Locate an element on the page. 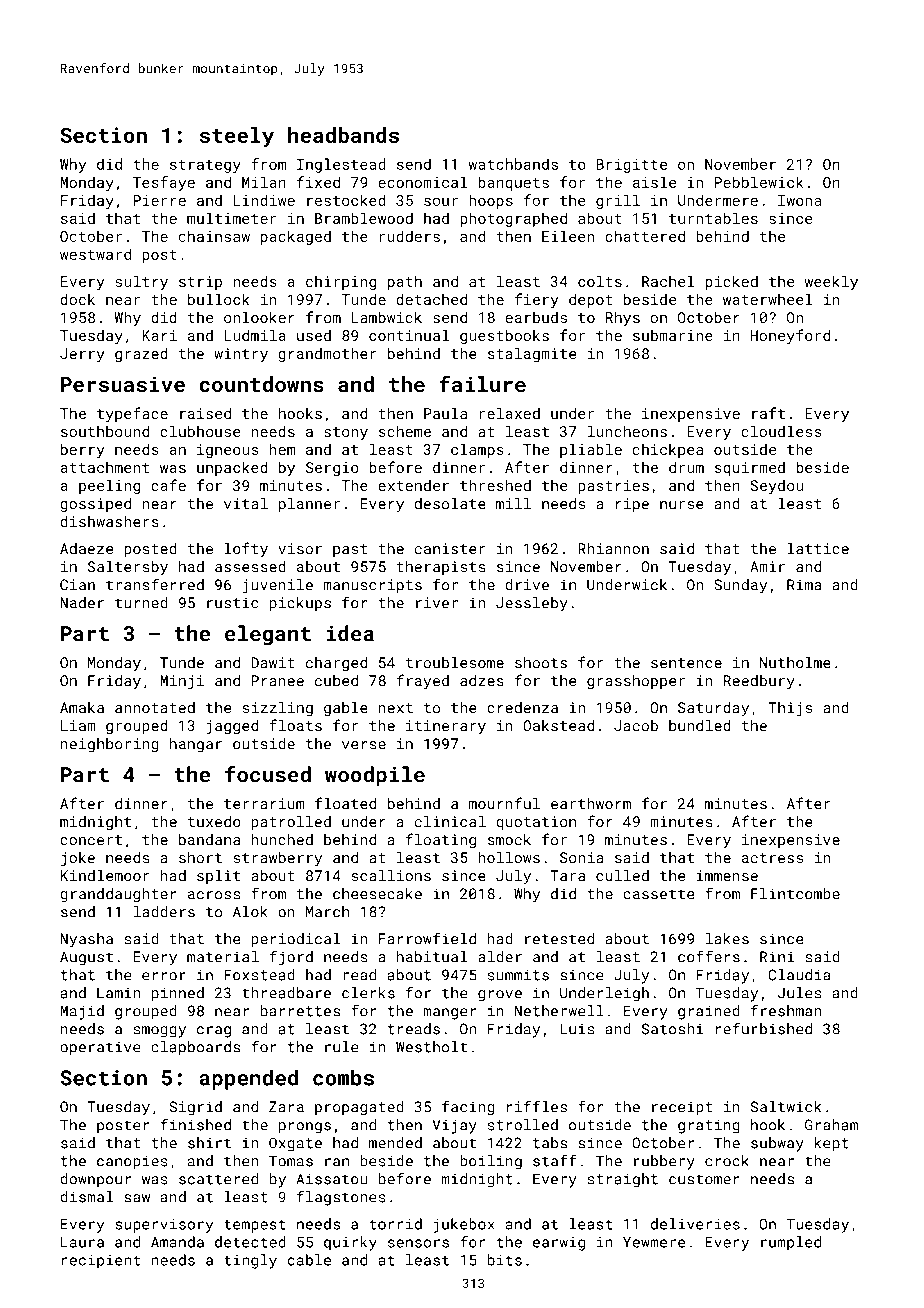  steely is located at coordinates (237, 137).
